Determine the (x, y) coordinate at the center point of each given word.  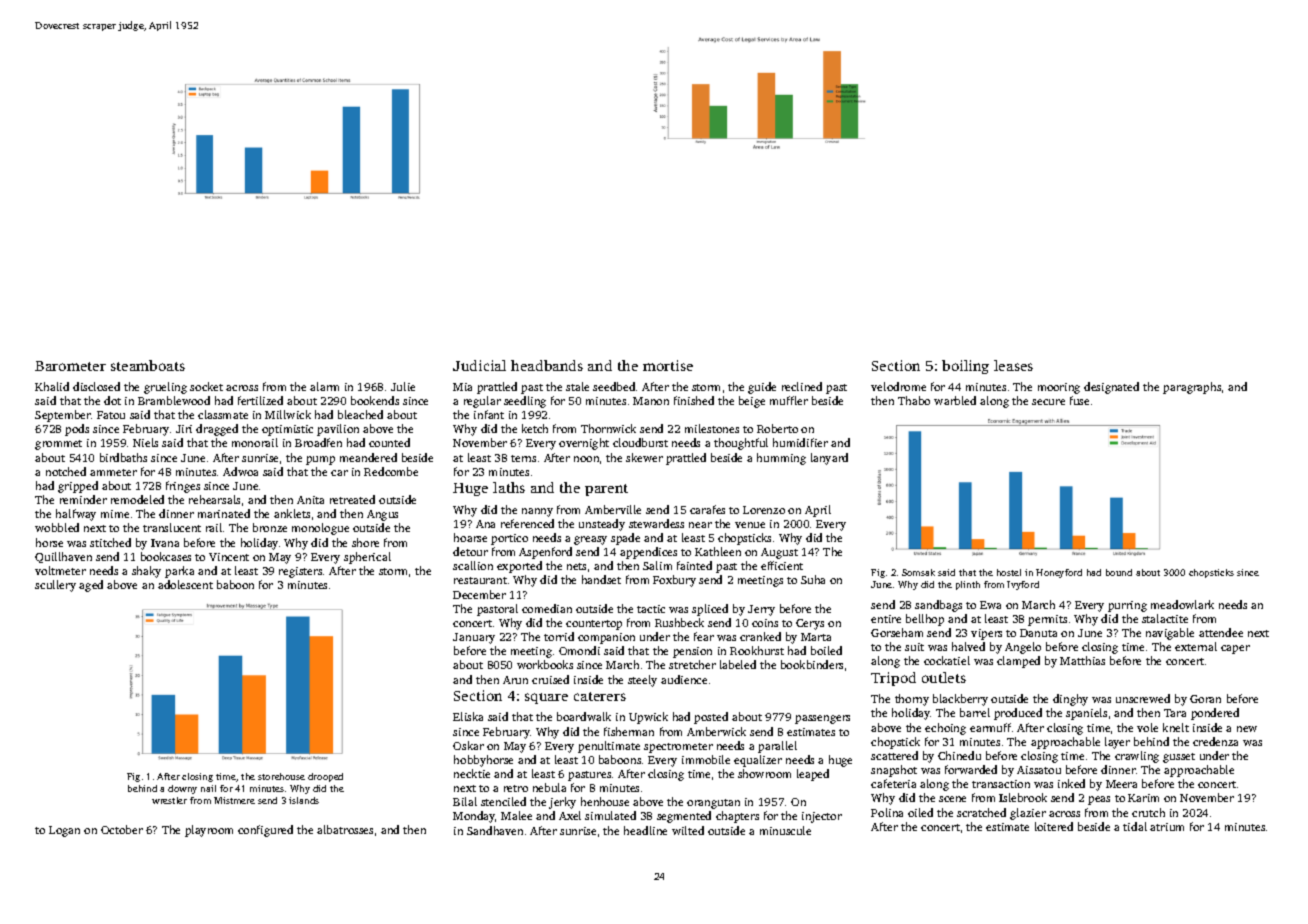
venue (750, 525)
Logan (64, 831)
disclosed (96, 386)
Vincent (229, 557)
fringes (183, 487)
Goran (1205, 699)
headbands (547, 365)
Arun (515, 680)
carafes (707, 509)
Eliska (468, 716)
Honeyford (1059, 573)
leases (1013, 365)
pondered (1215, 714)
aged (91, 586)
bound (1119, 572)
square (546, 698)
